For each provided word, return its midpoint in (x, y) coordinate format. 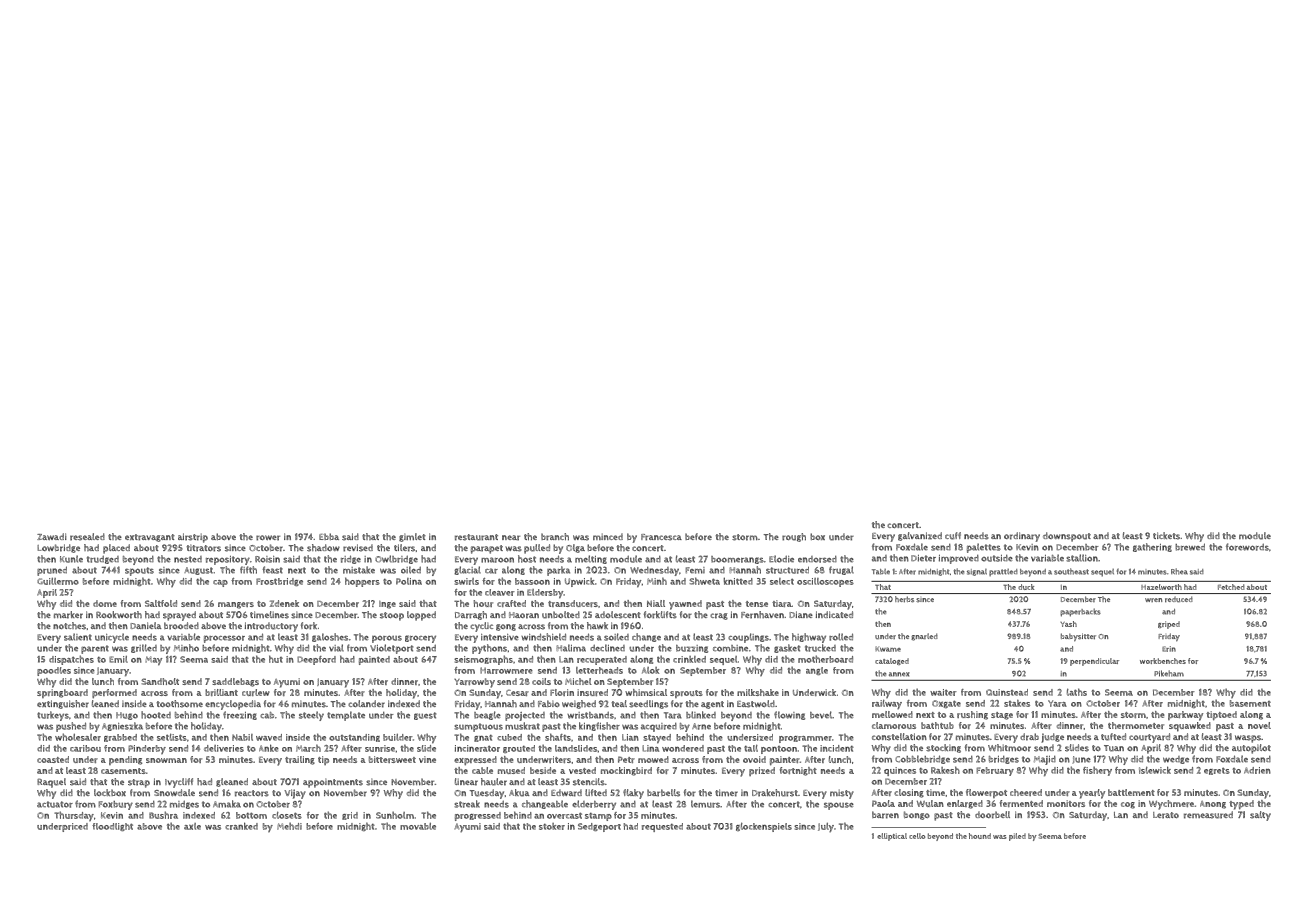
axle (192, 826)
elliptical (892, 837)
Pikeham (1169, 673)
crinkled (689, 659)
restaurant (476, 537)
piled (1017, 837)
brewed (1190, 547)
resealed (87, 537)
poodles (54, 671)
